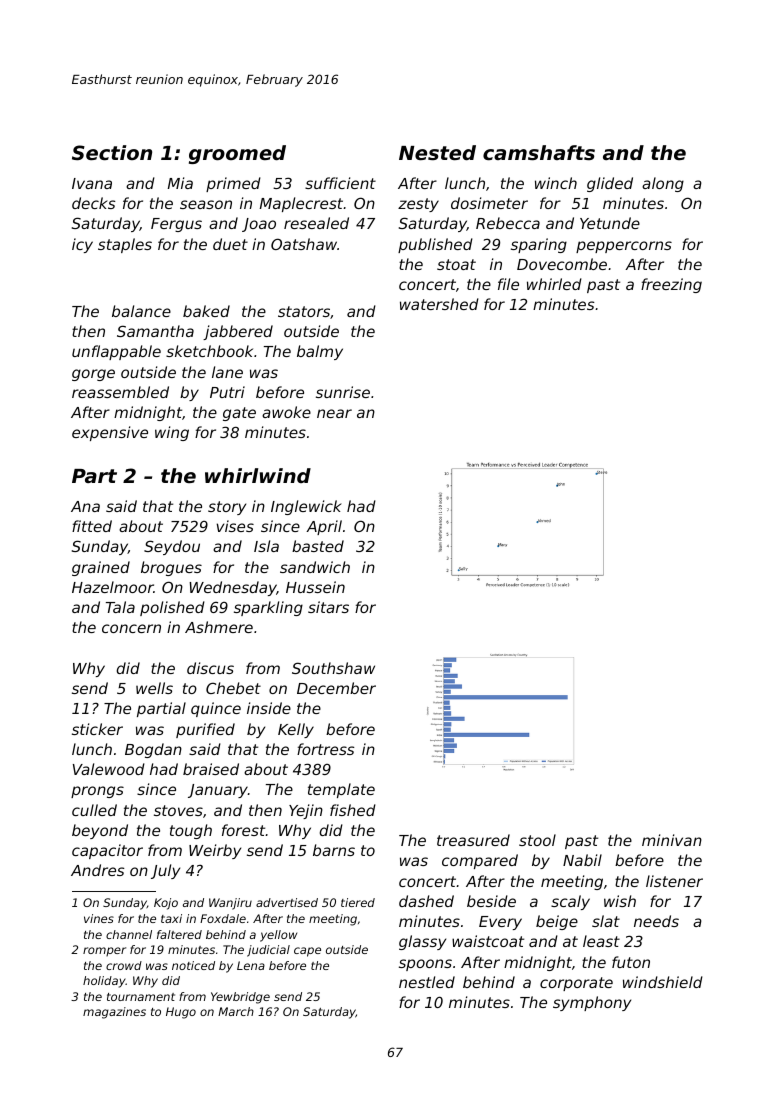  I want to click on prongs, so click(97, 792).
